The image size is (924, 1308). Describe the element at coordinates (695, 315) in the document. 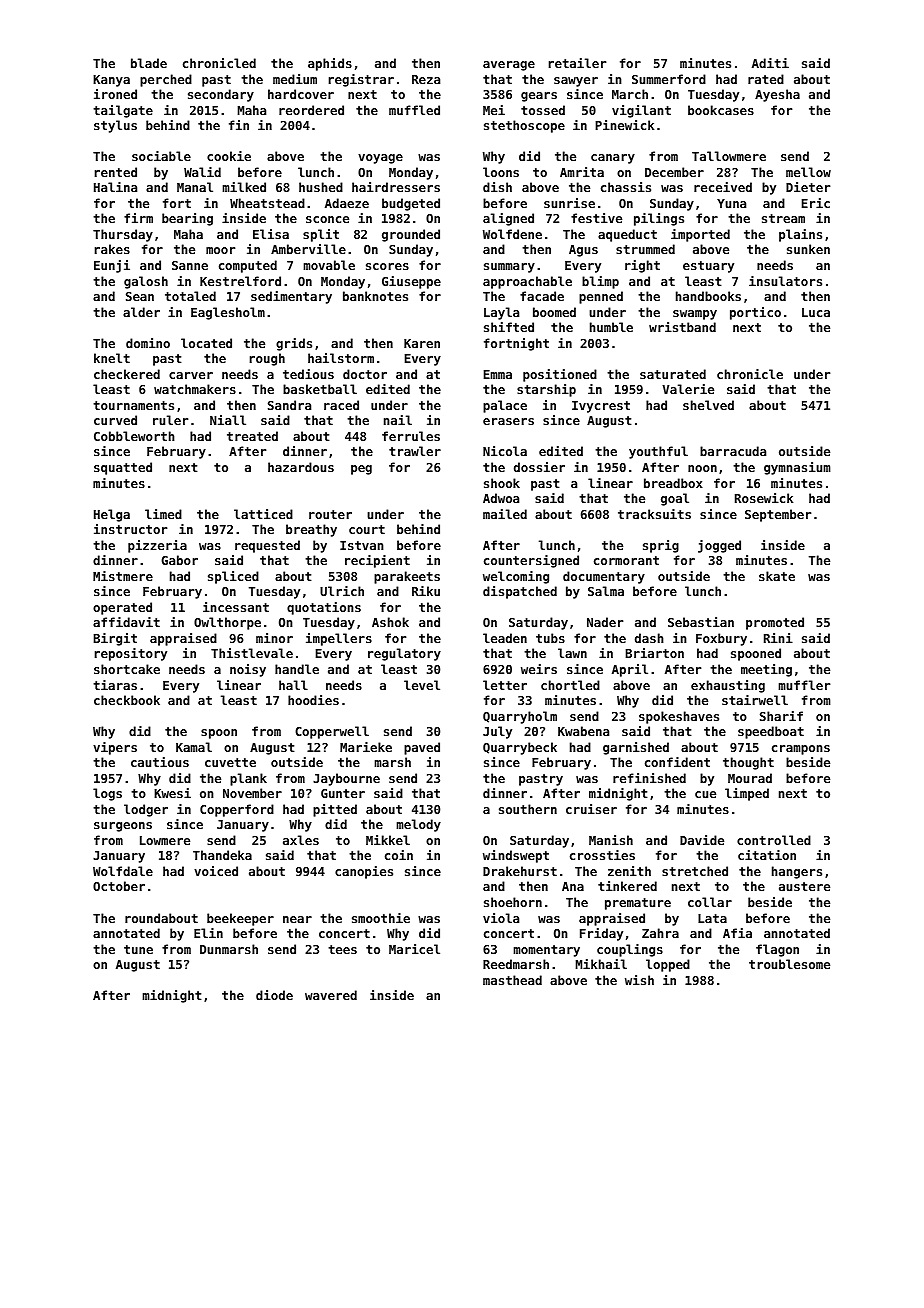

I see `swampy` at that location.
